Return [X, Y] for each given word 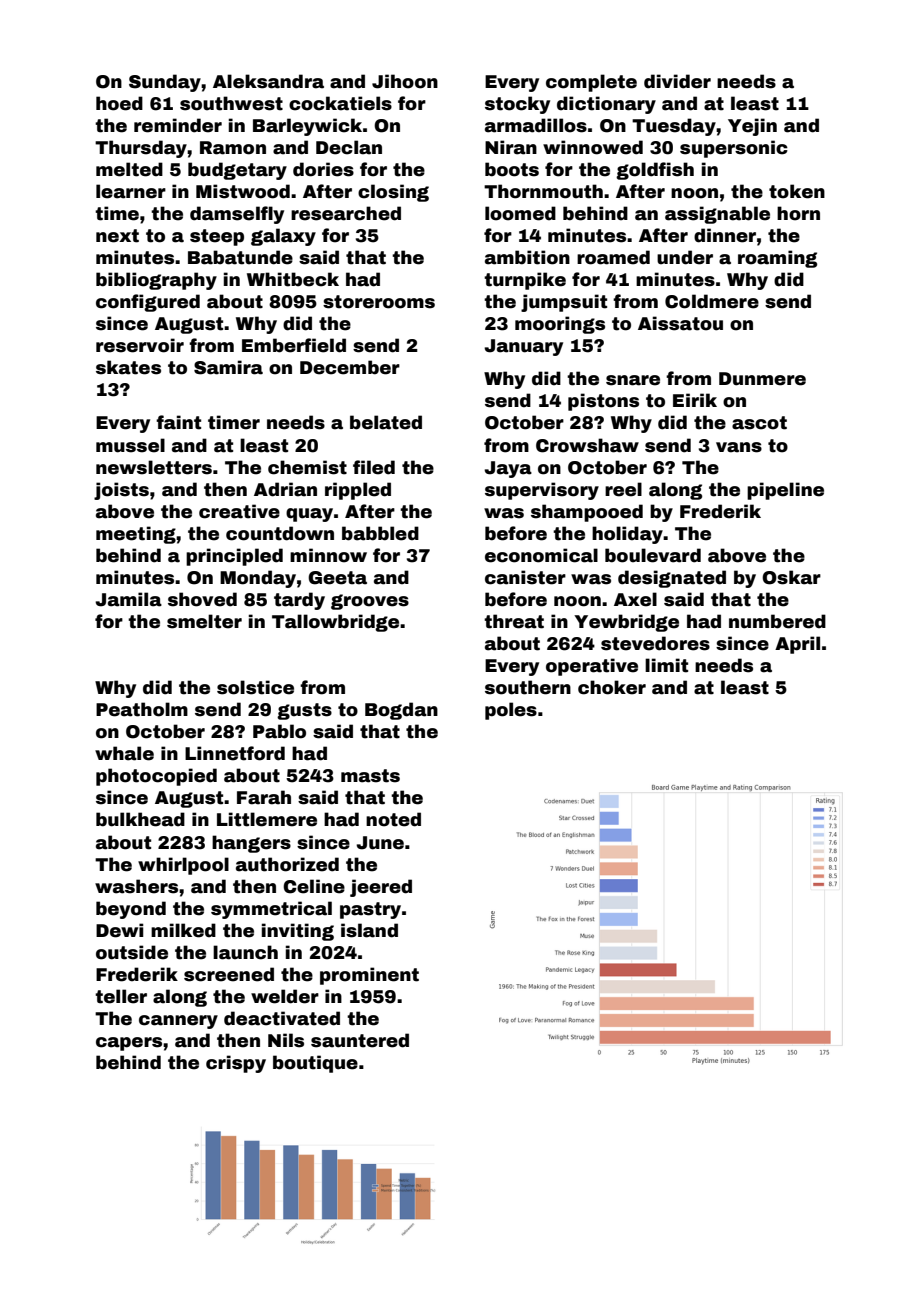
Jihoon [405, 81]
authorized [287, 864]
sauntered [360, 1040]
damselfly [237, 215]
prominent [369, 976]
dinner [725, 235]
